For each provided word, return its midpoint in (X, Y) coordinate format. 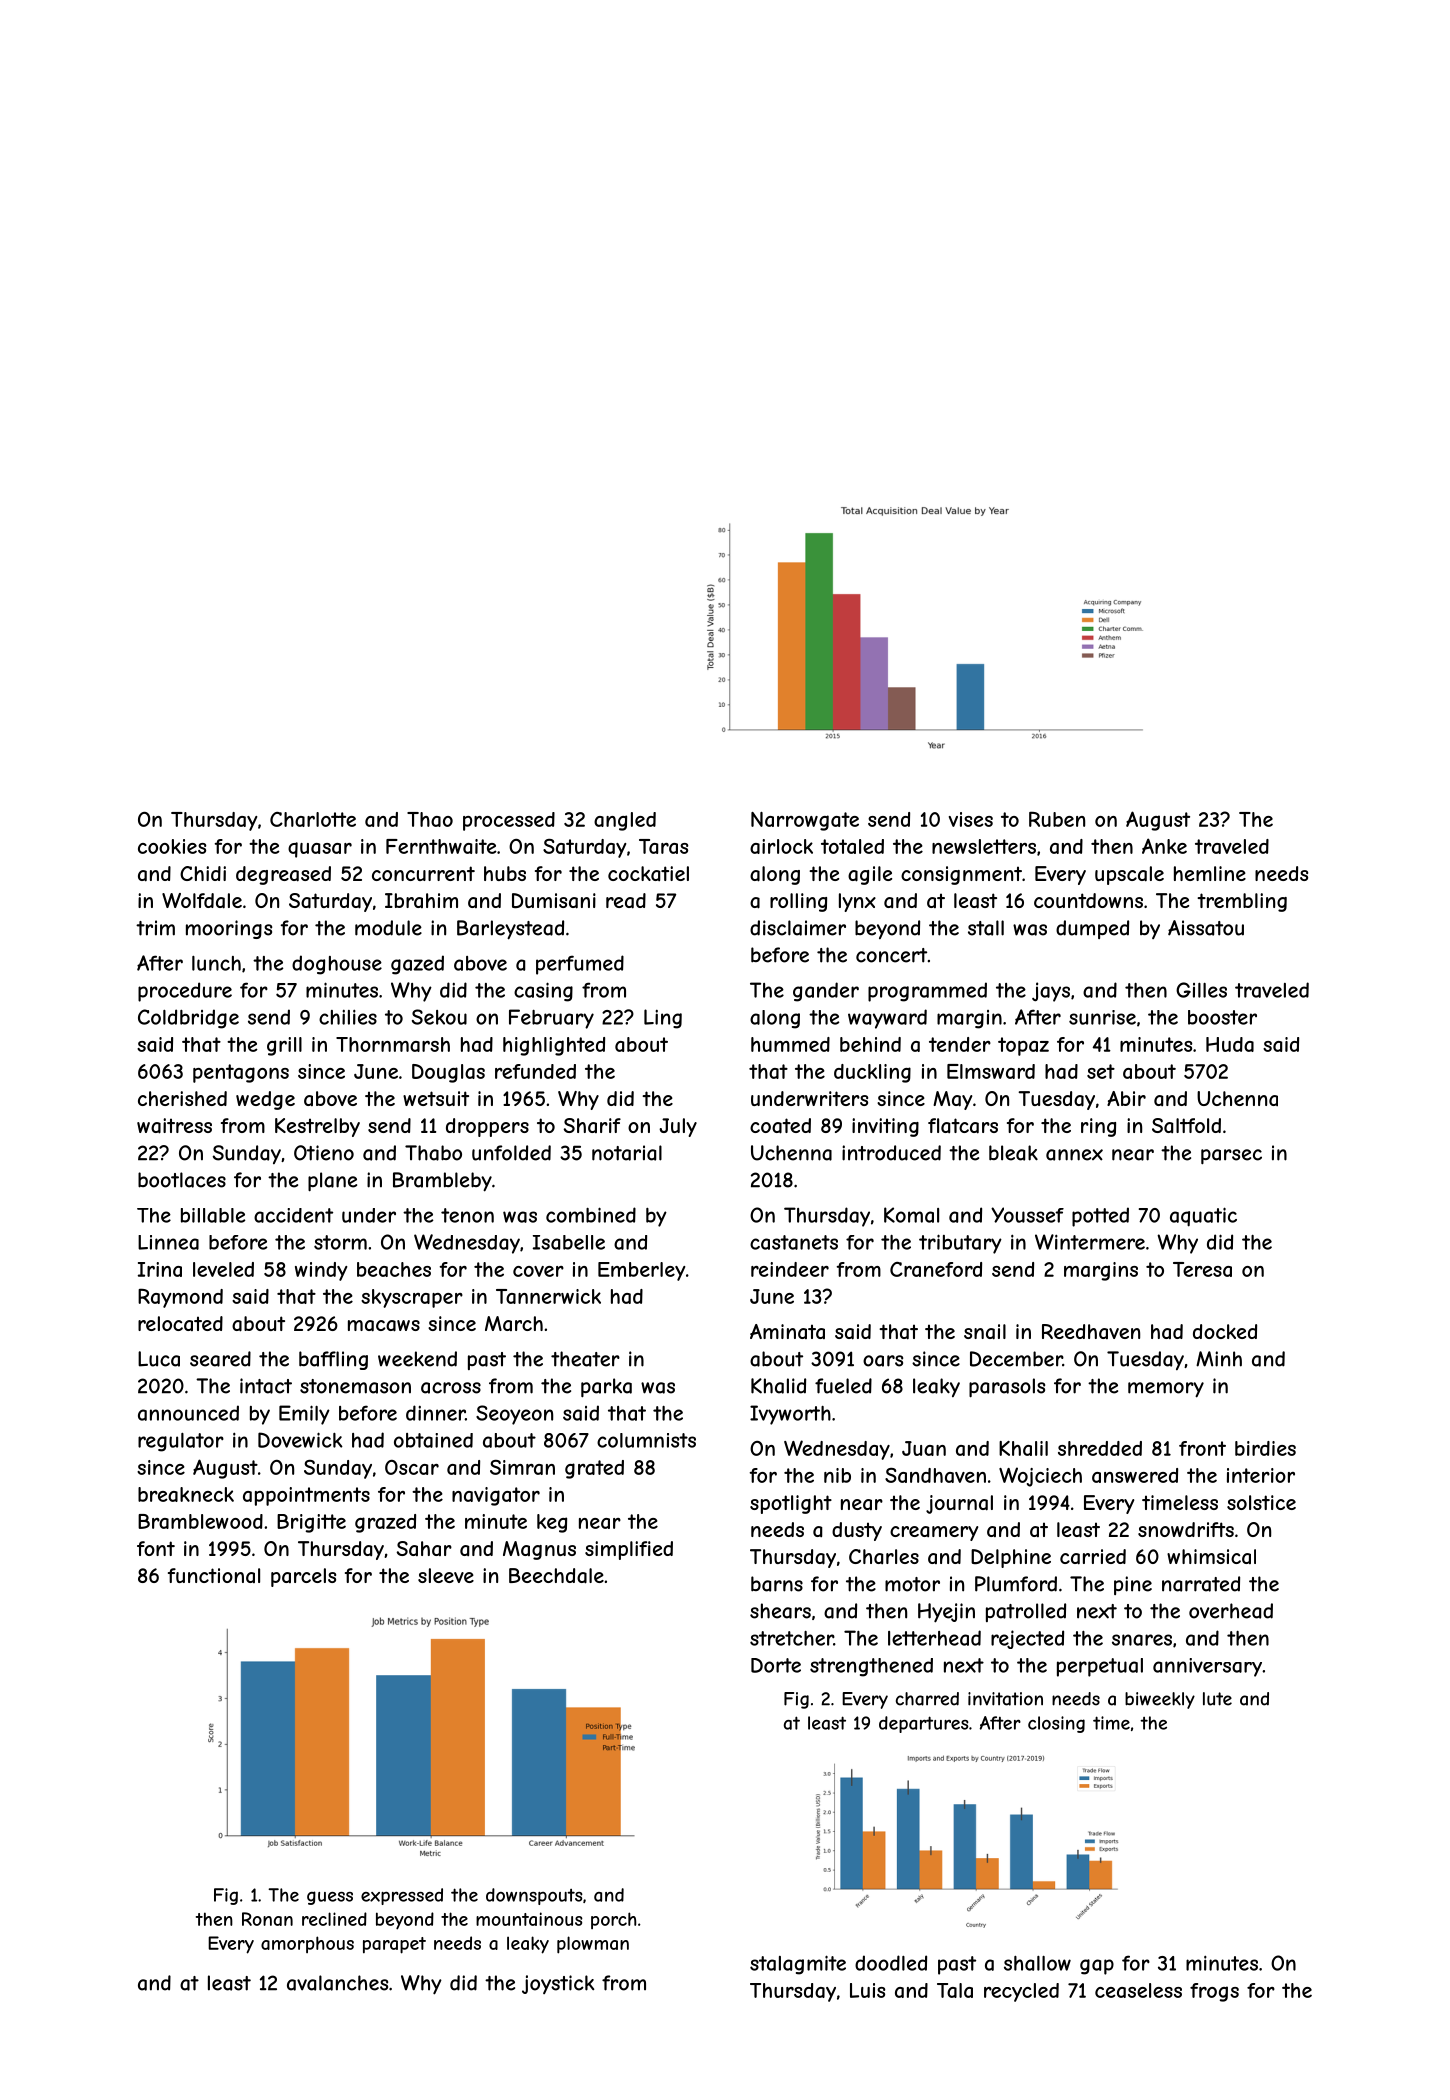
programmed (927, 992)
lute (1217, 1699)
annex (1074, 1155)
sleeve (446, 1575)
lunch (216, 963)
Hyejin (946, 1613)
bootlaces (182, 1180)
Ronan (267, 1919)
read (626, 901)
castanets (794, 1242)
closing (1056, 1724)
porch (613, 1920)
